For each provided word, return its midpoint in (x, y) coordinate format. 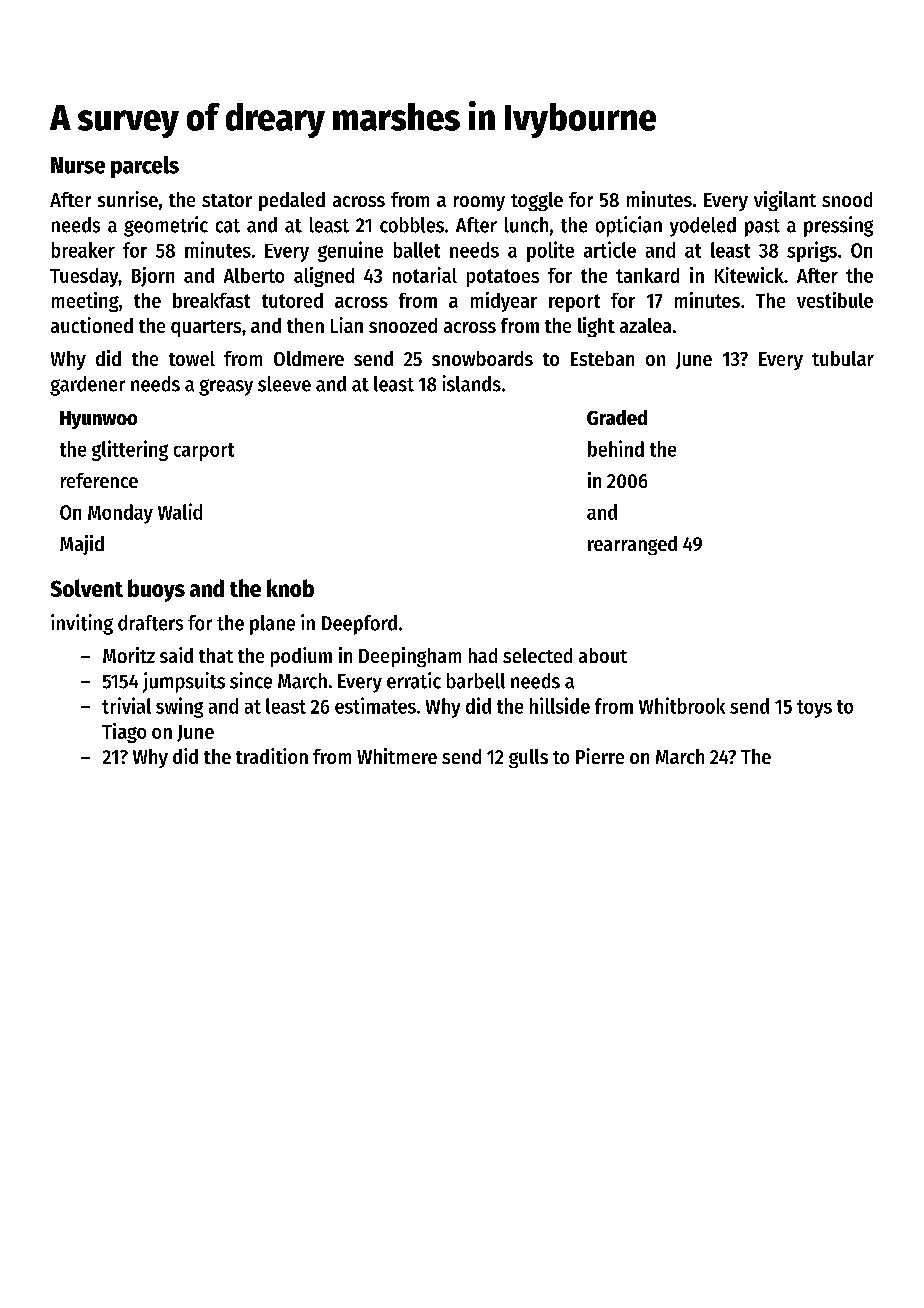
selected (537, 655)
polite (550, 251)
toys (814, 709)
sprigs (812, 251)
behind (616, 448)
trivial (126, 705)
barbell (476, 681)
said (176, 655)
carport (204, 452)
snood (847, 199)
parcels (145, 167)
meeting (85, 302)
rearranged (632, 545)
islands (472, 383)
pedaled (292, 201)
